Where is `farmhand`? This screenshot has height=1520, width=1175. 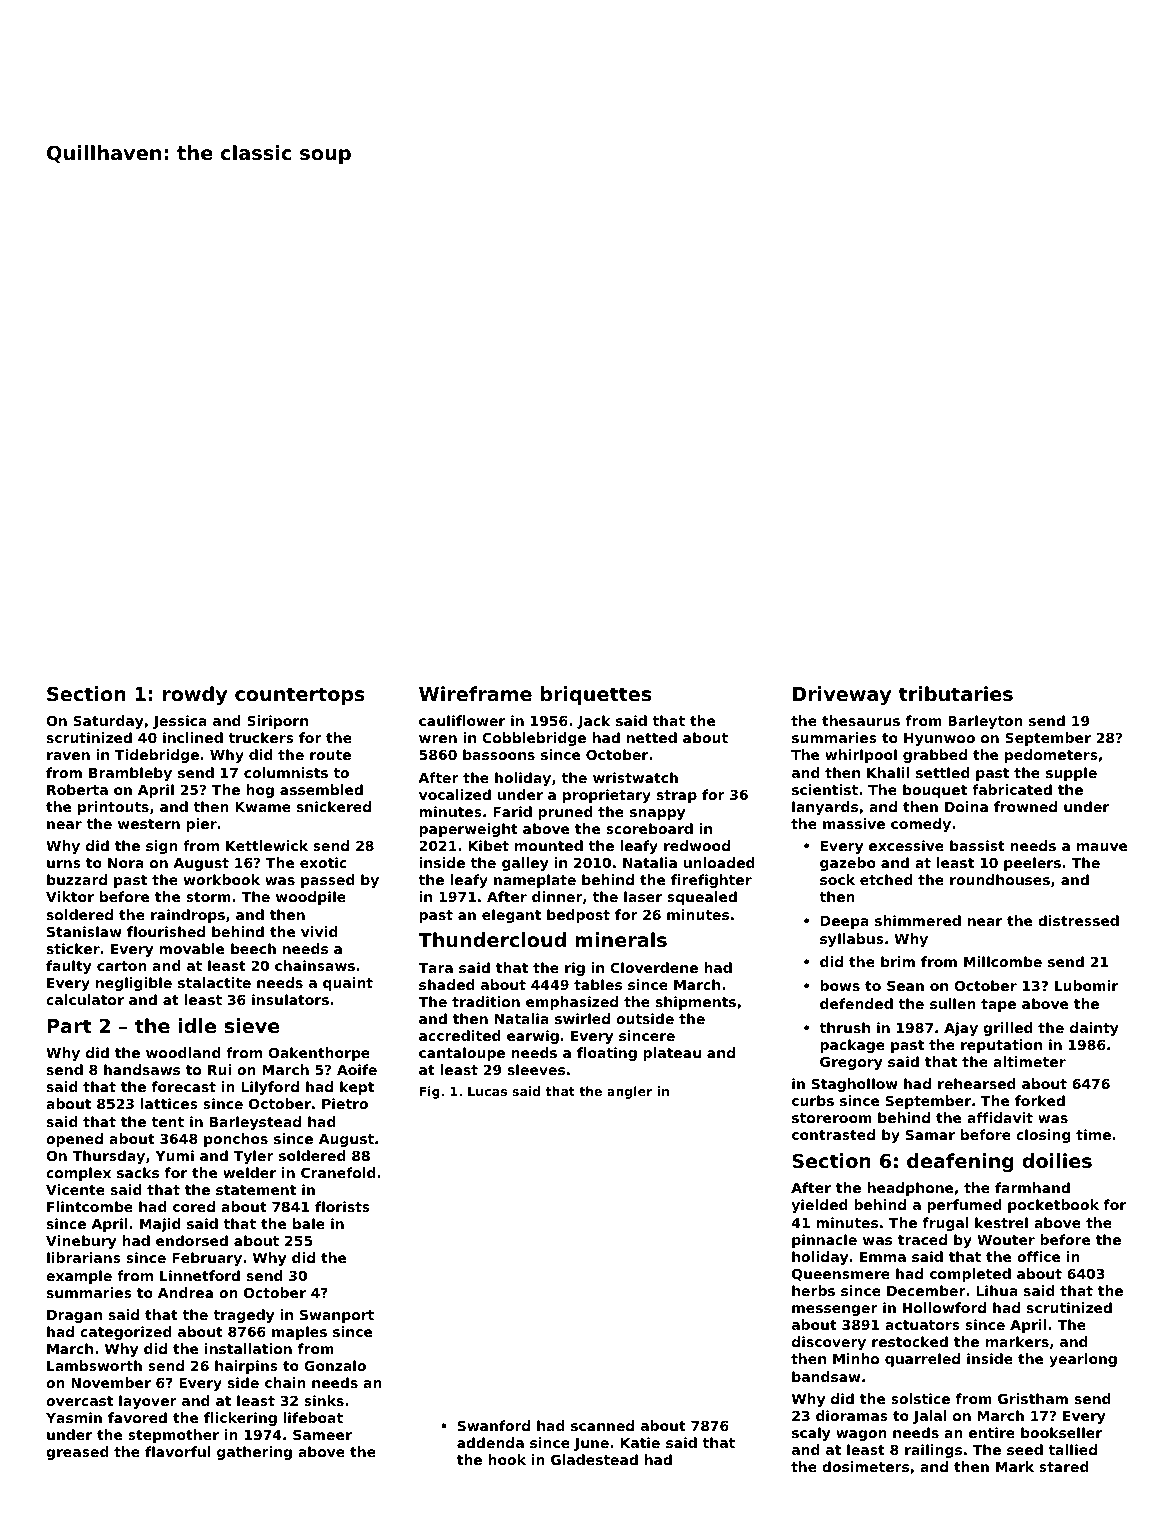 farmhand is located at coordinates (1032, 1187).
